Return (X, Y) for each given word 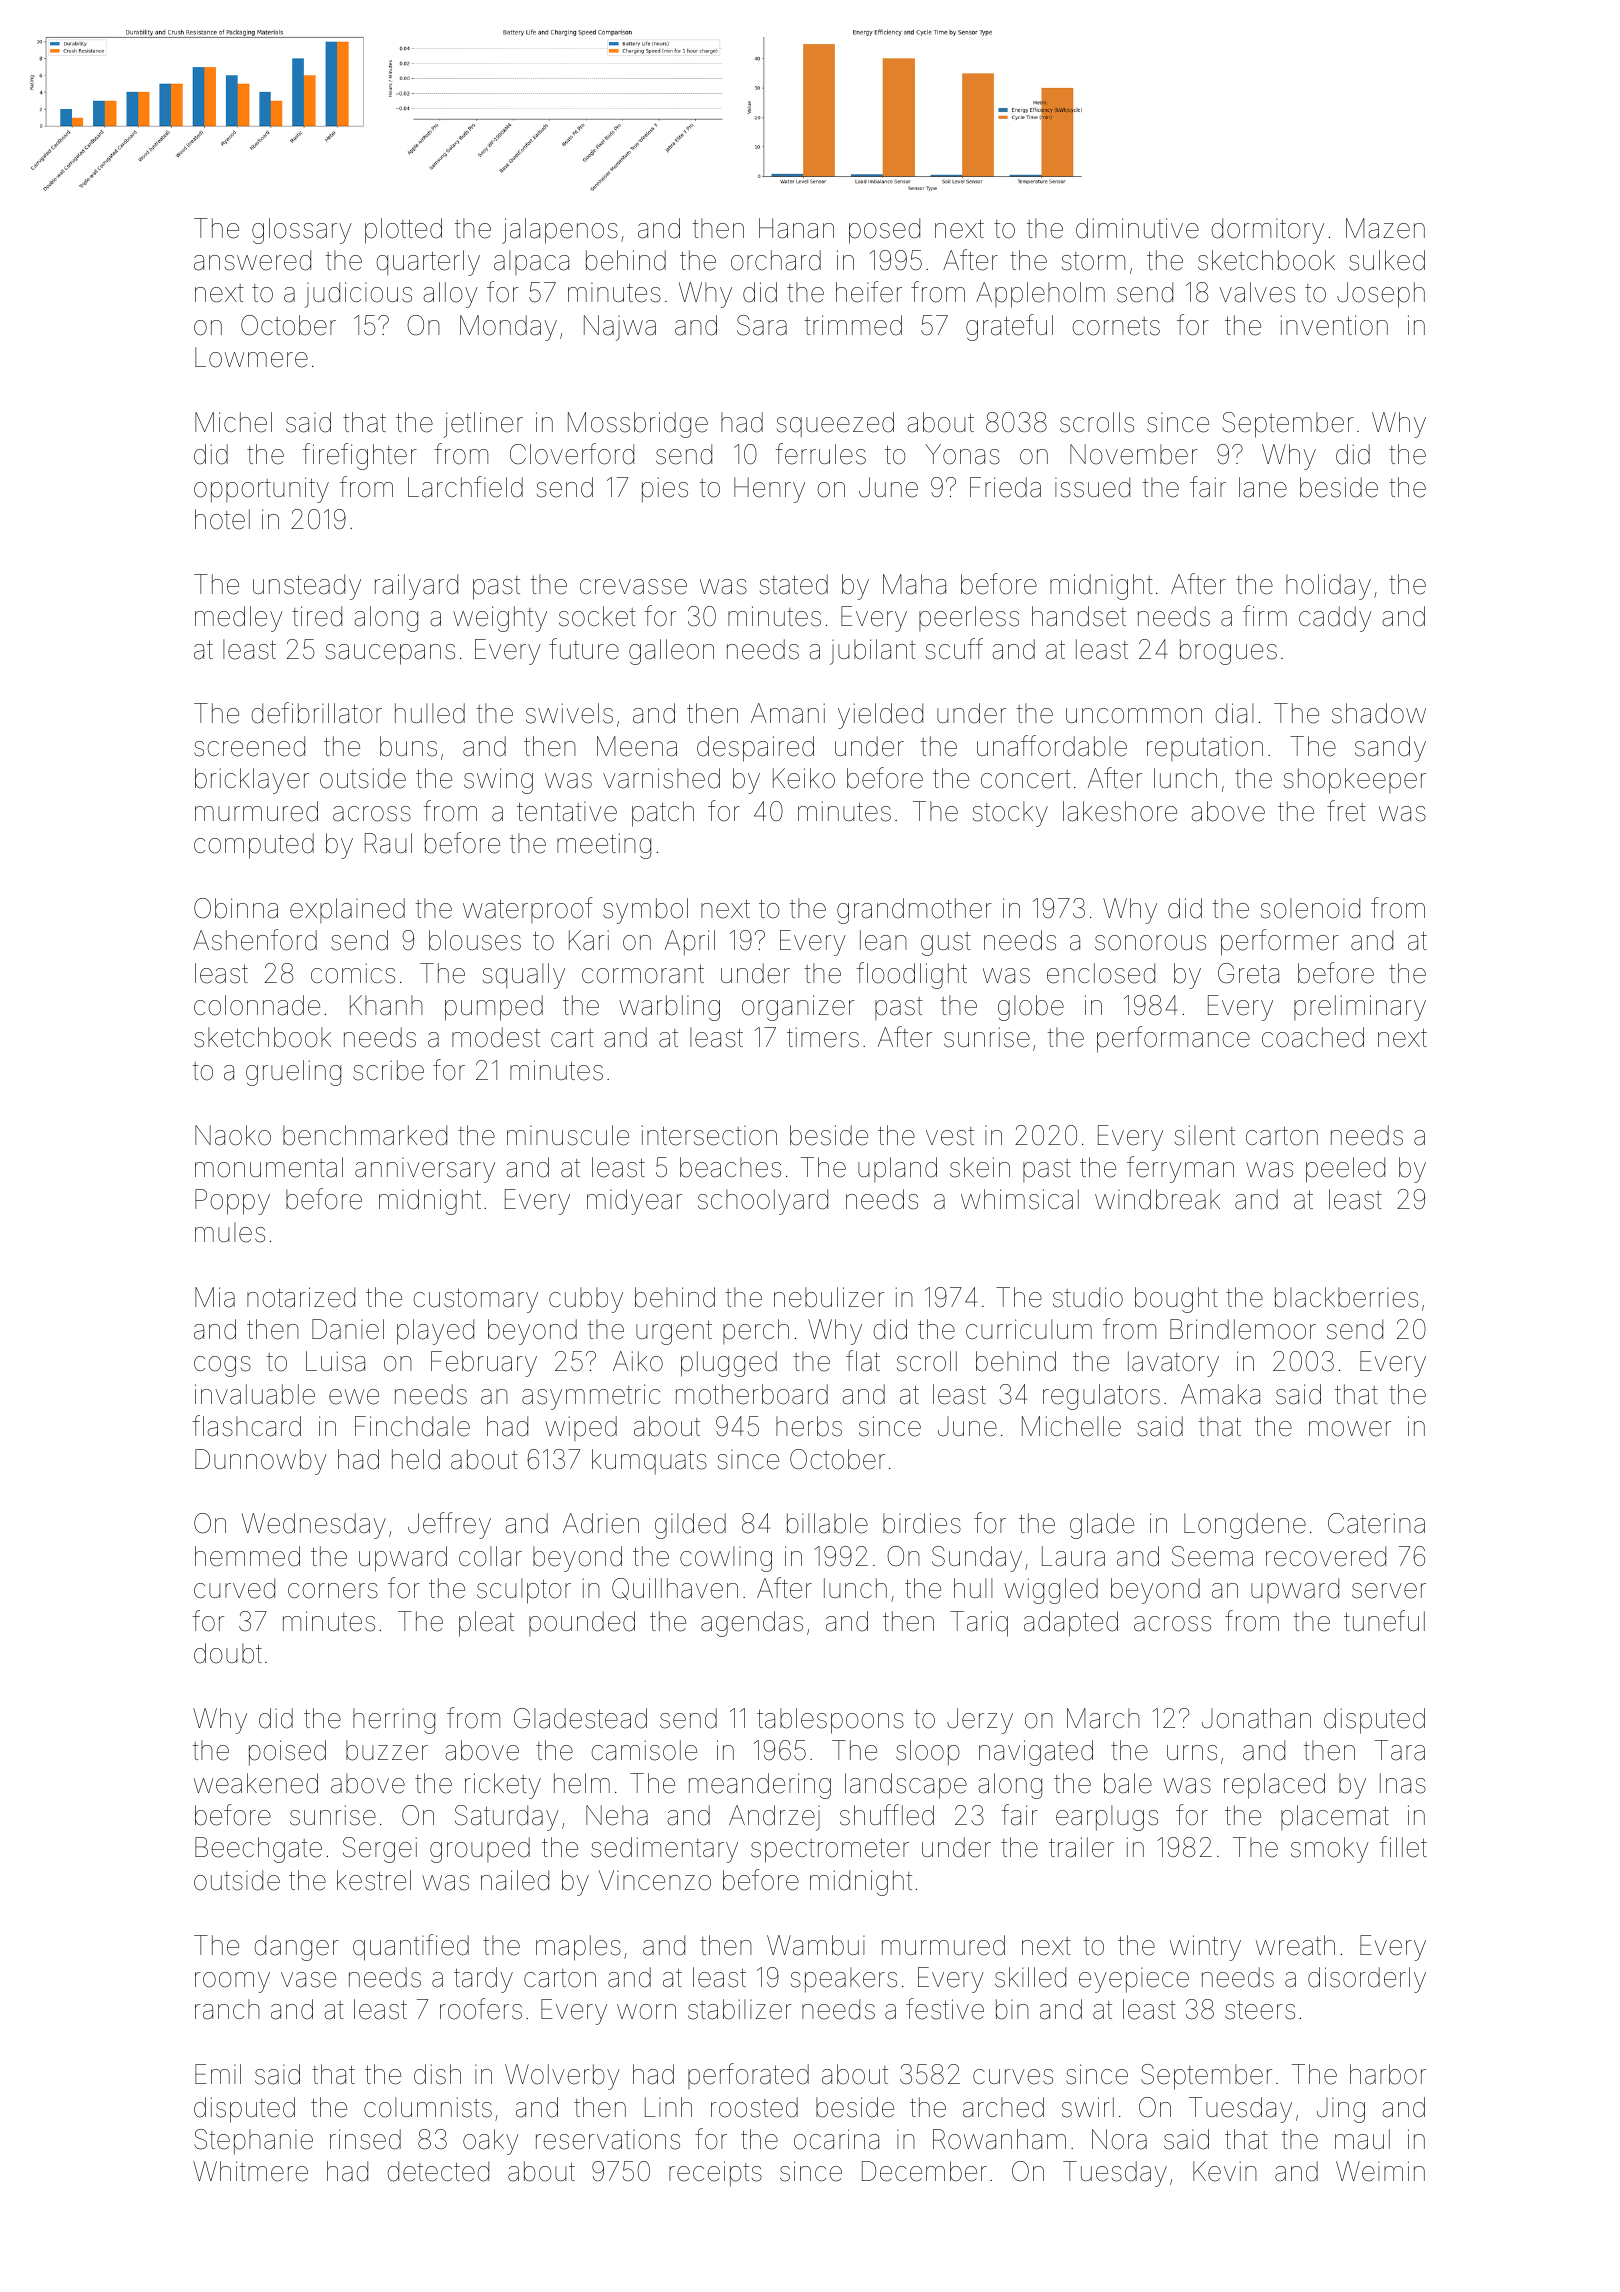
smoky (1330, 1850)
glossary (302, 231)
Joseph (1381, 295)
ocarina (836, 2139)
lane (1263, 487)
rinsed (365, 2139)
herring (394, 1721)
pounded (582, 1623)
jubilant (873, 652)
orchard (776, 260)
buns (408, 746)
